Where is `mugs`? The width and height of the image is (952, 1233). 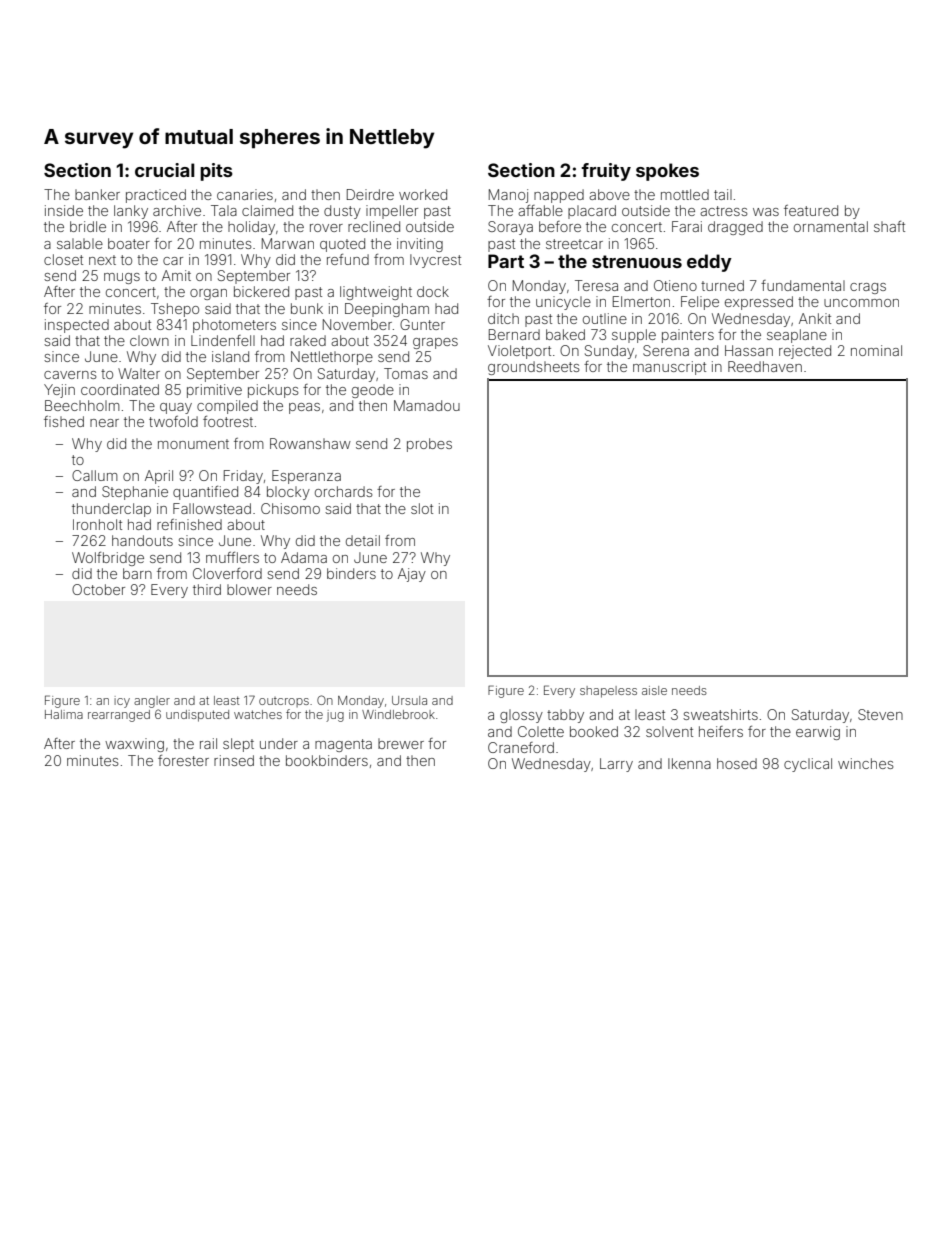 mugs is located at coordinates (122, 278).
